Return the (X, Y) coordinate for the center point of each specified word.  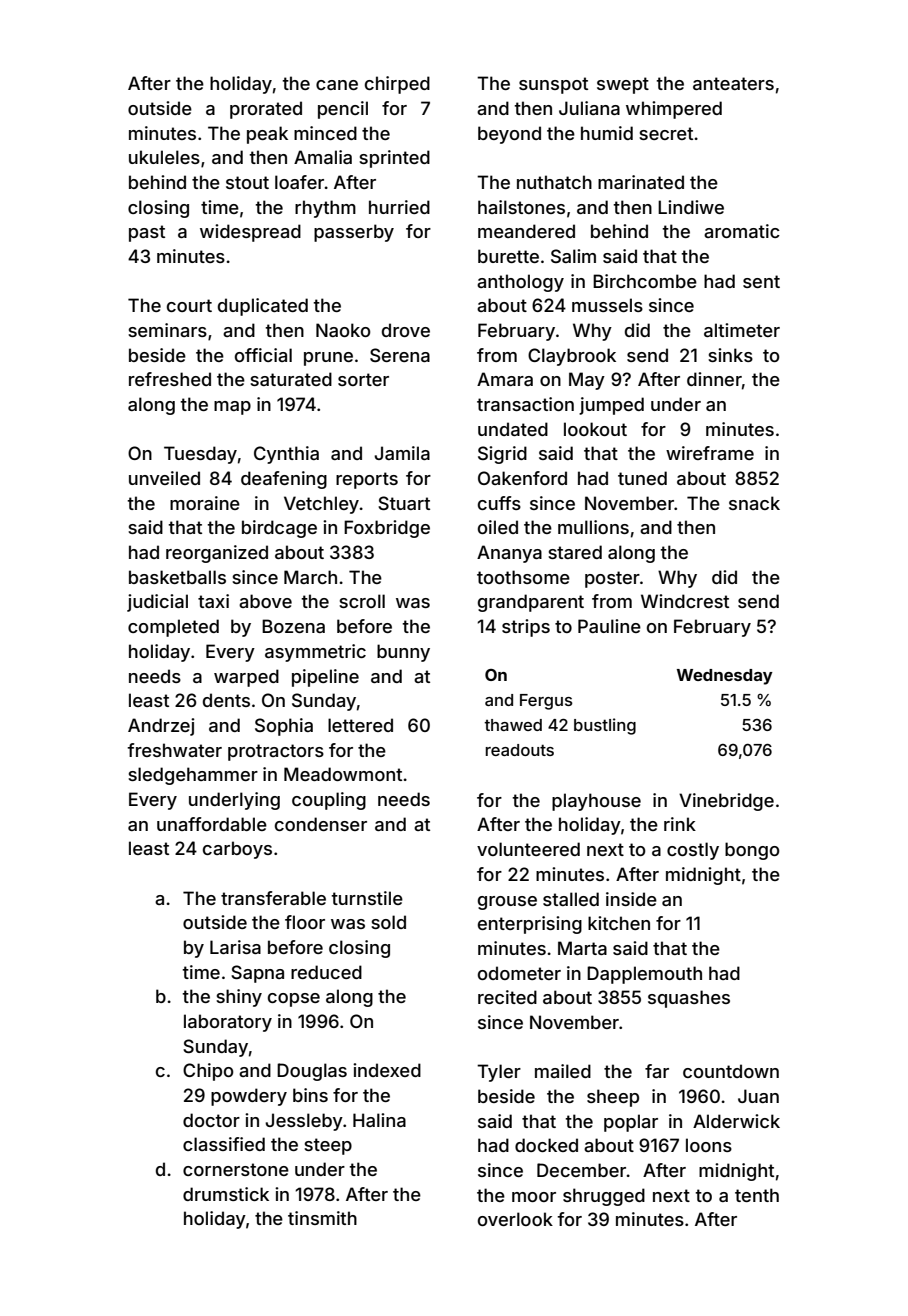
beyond (509, 135)
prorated (266, 110)
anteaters (733, 83)
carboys (237, 850)
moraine (205, 503)
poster (612, 579)
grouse (507, 903)
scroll (362, 601)
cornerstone (236, 1169)
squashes (689, 999)
